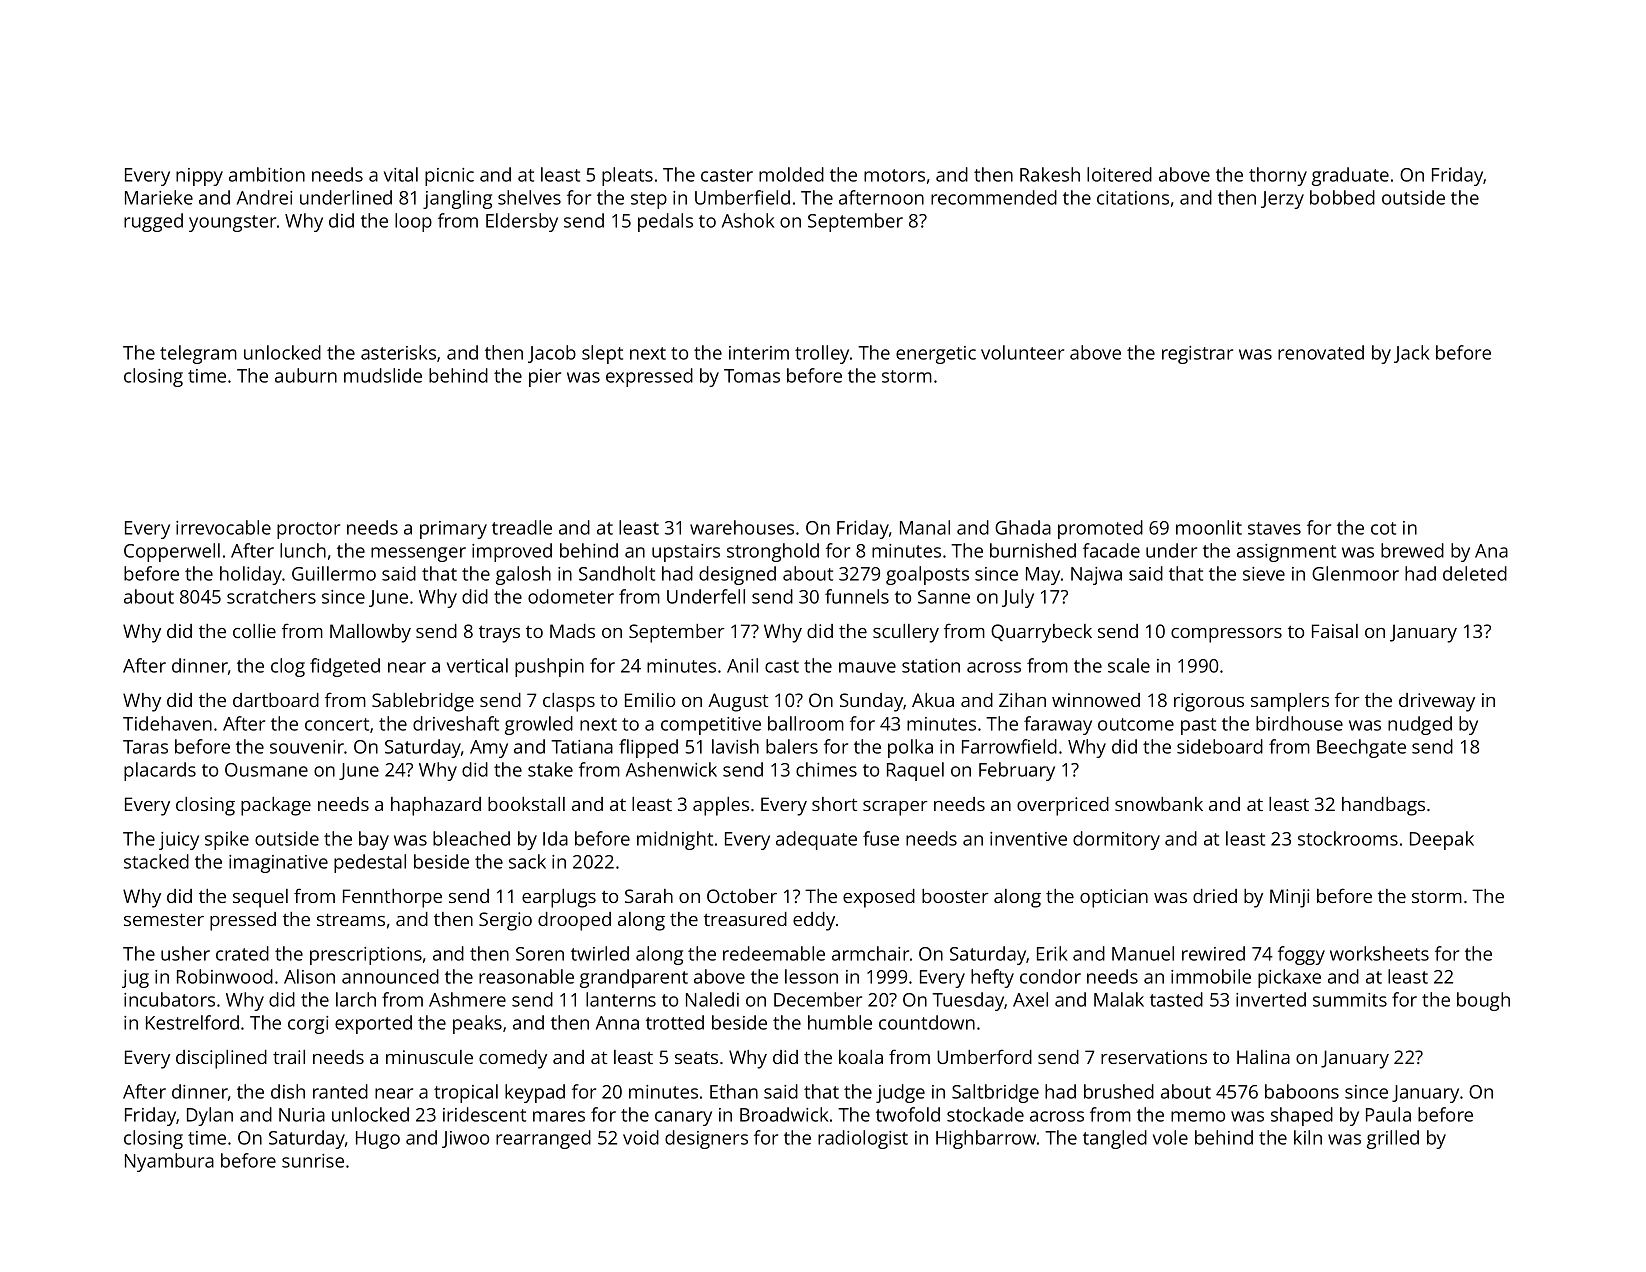 This screenshot has width=1646, height=1272. I want to click on sunrise, so click(313, 1161).
